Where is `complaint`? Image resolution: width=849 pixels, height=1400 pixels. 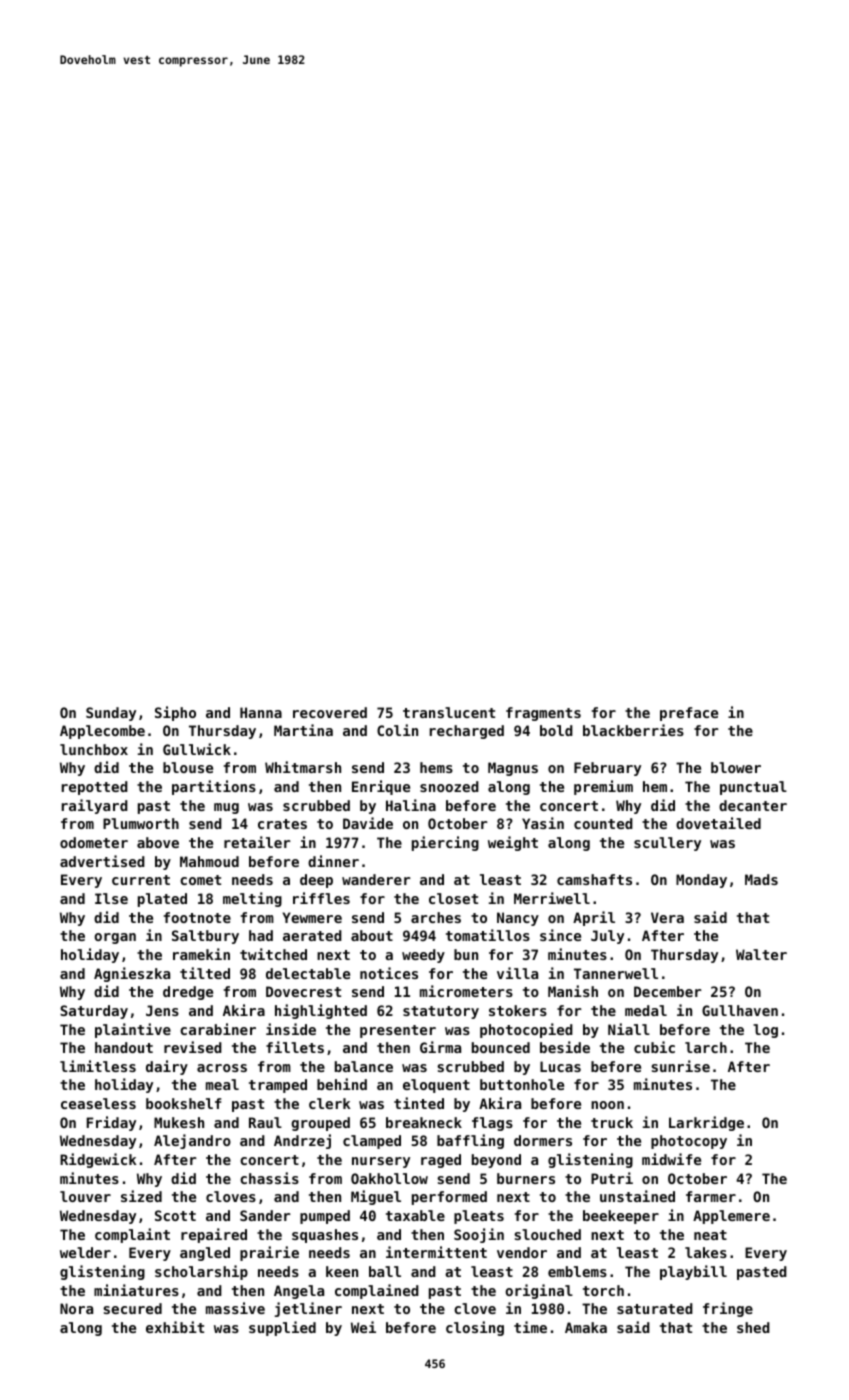
complaint is located at coordinates (132, 1235).
